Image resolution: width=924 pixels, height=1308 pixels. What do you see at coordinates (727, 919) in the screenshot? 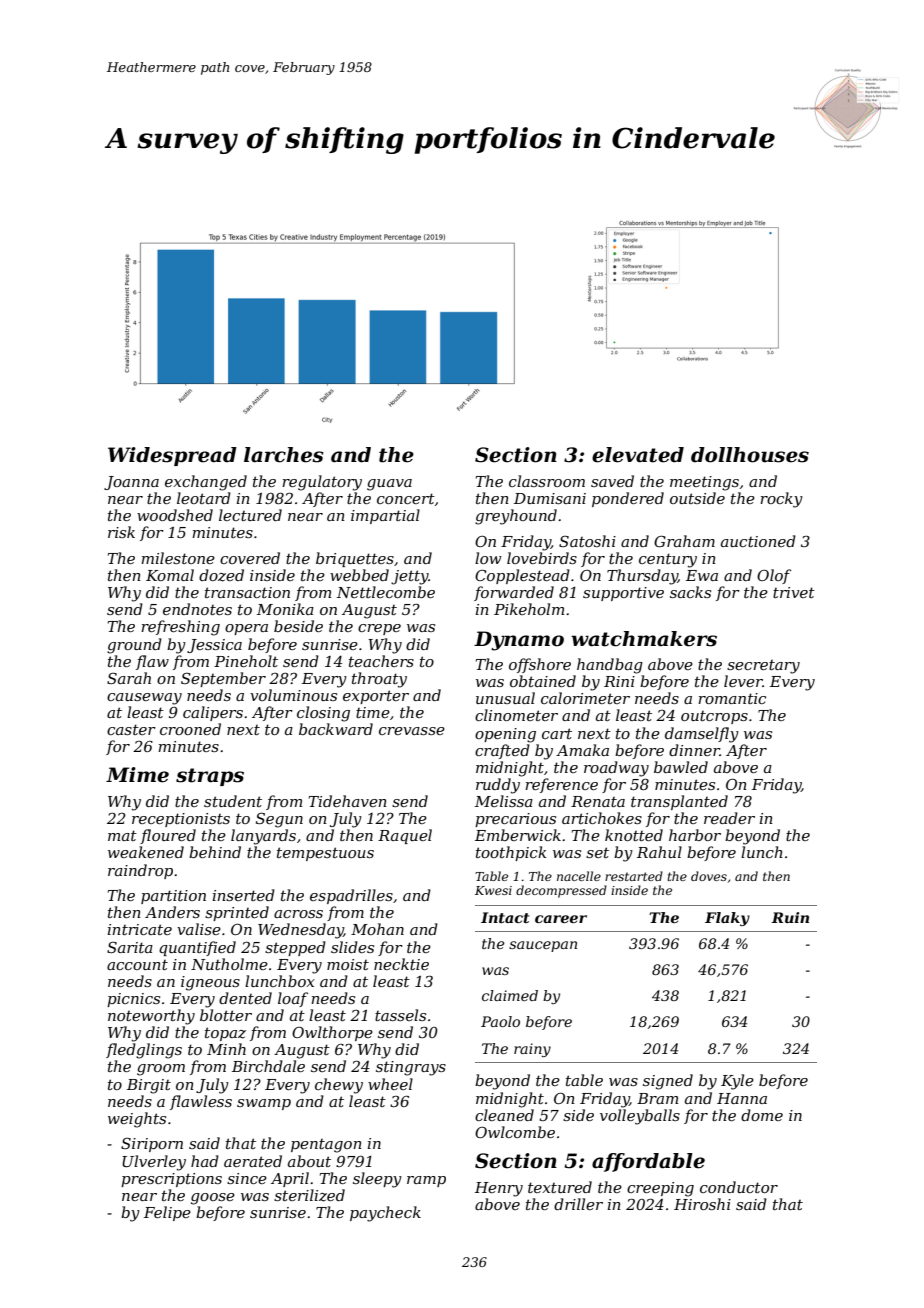
I see `Flaky` at bounding box center [727, 919].
